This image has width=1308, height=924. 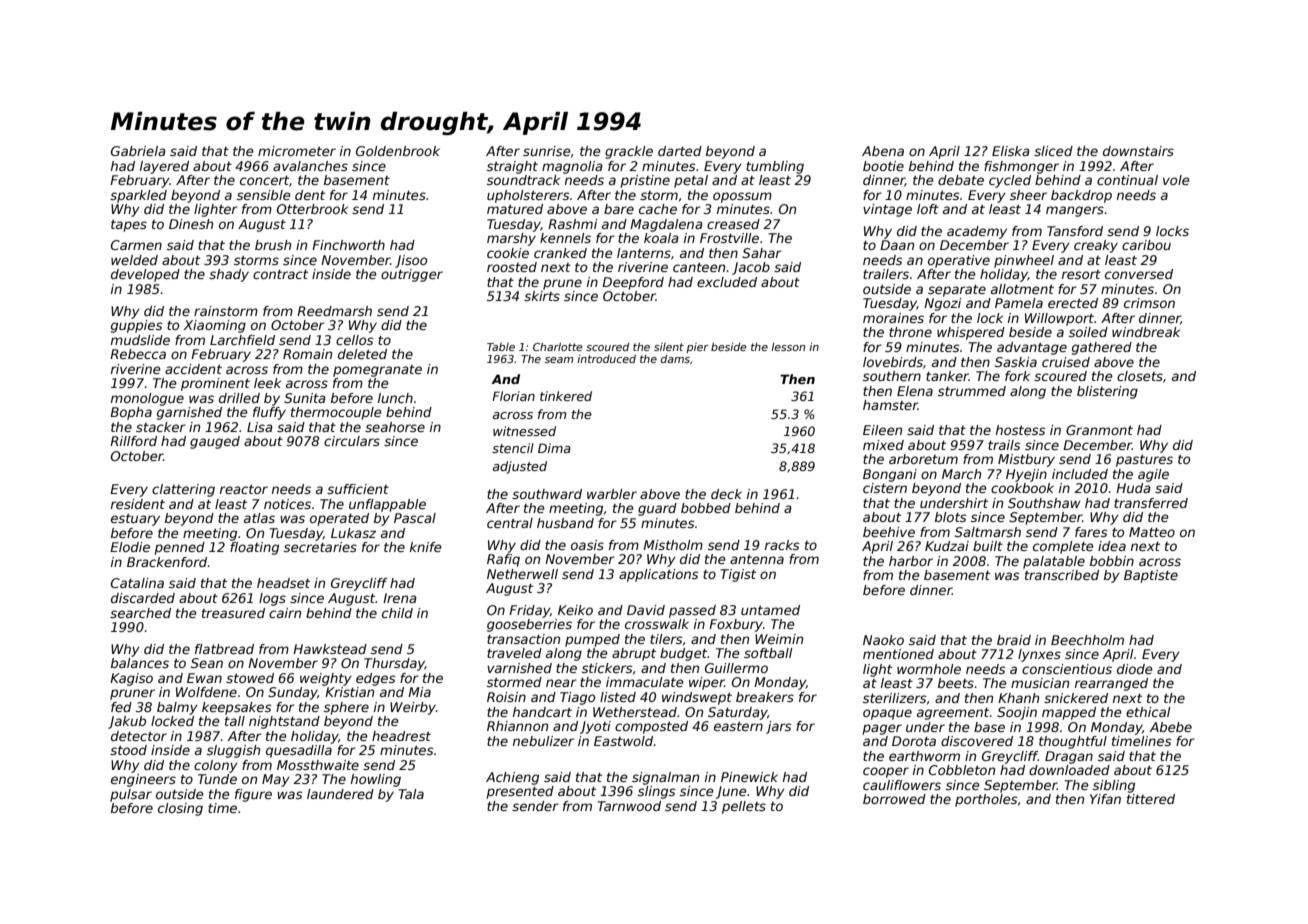 What do you see at coordinates (646, 610) in the image?
I see `David` at bounding box center [646, 610].
